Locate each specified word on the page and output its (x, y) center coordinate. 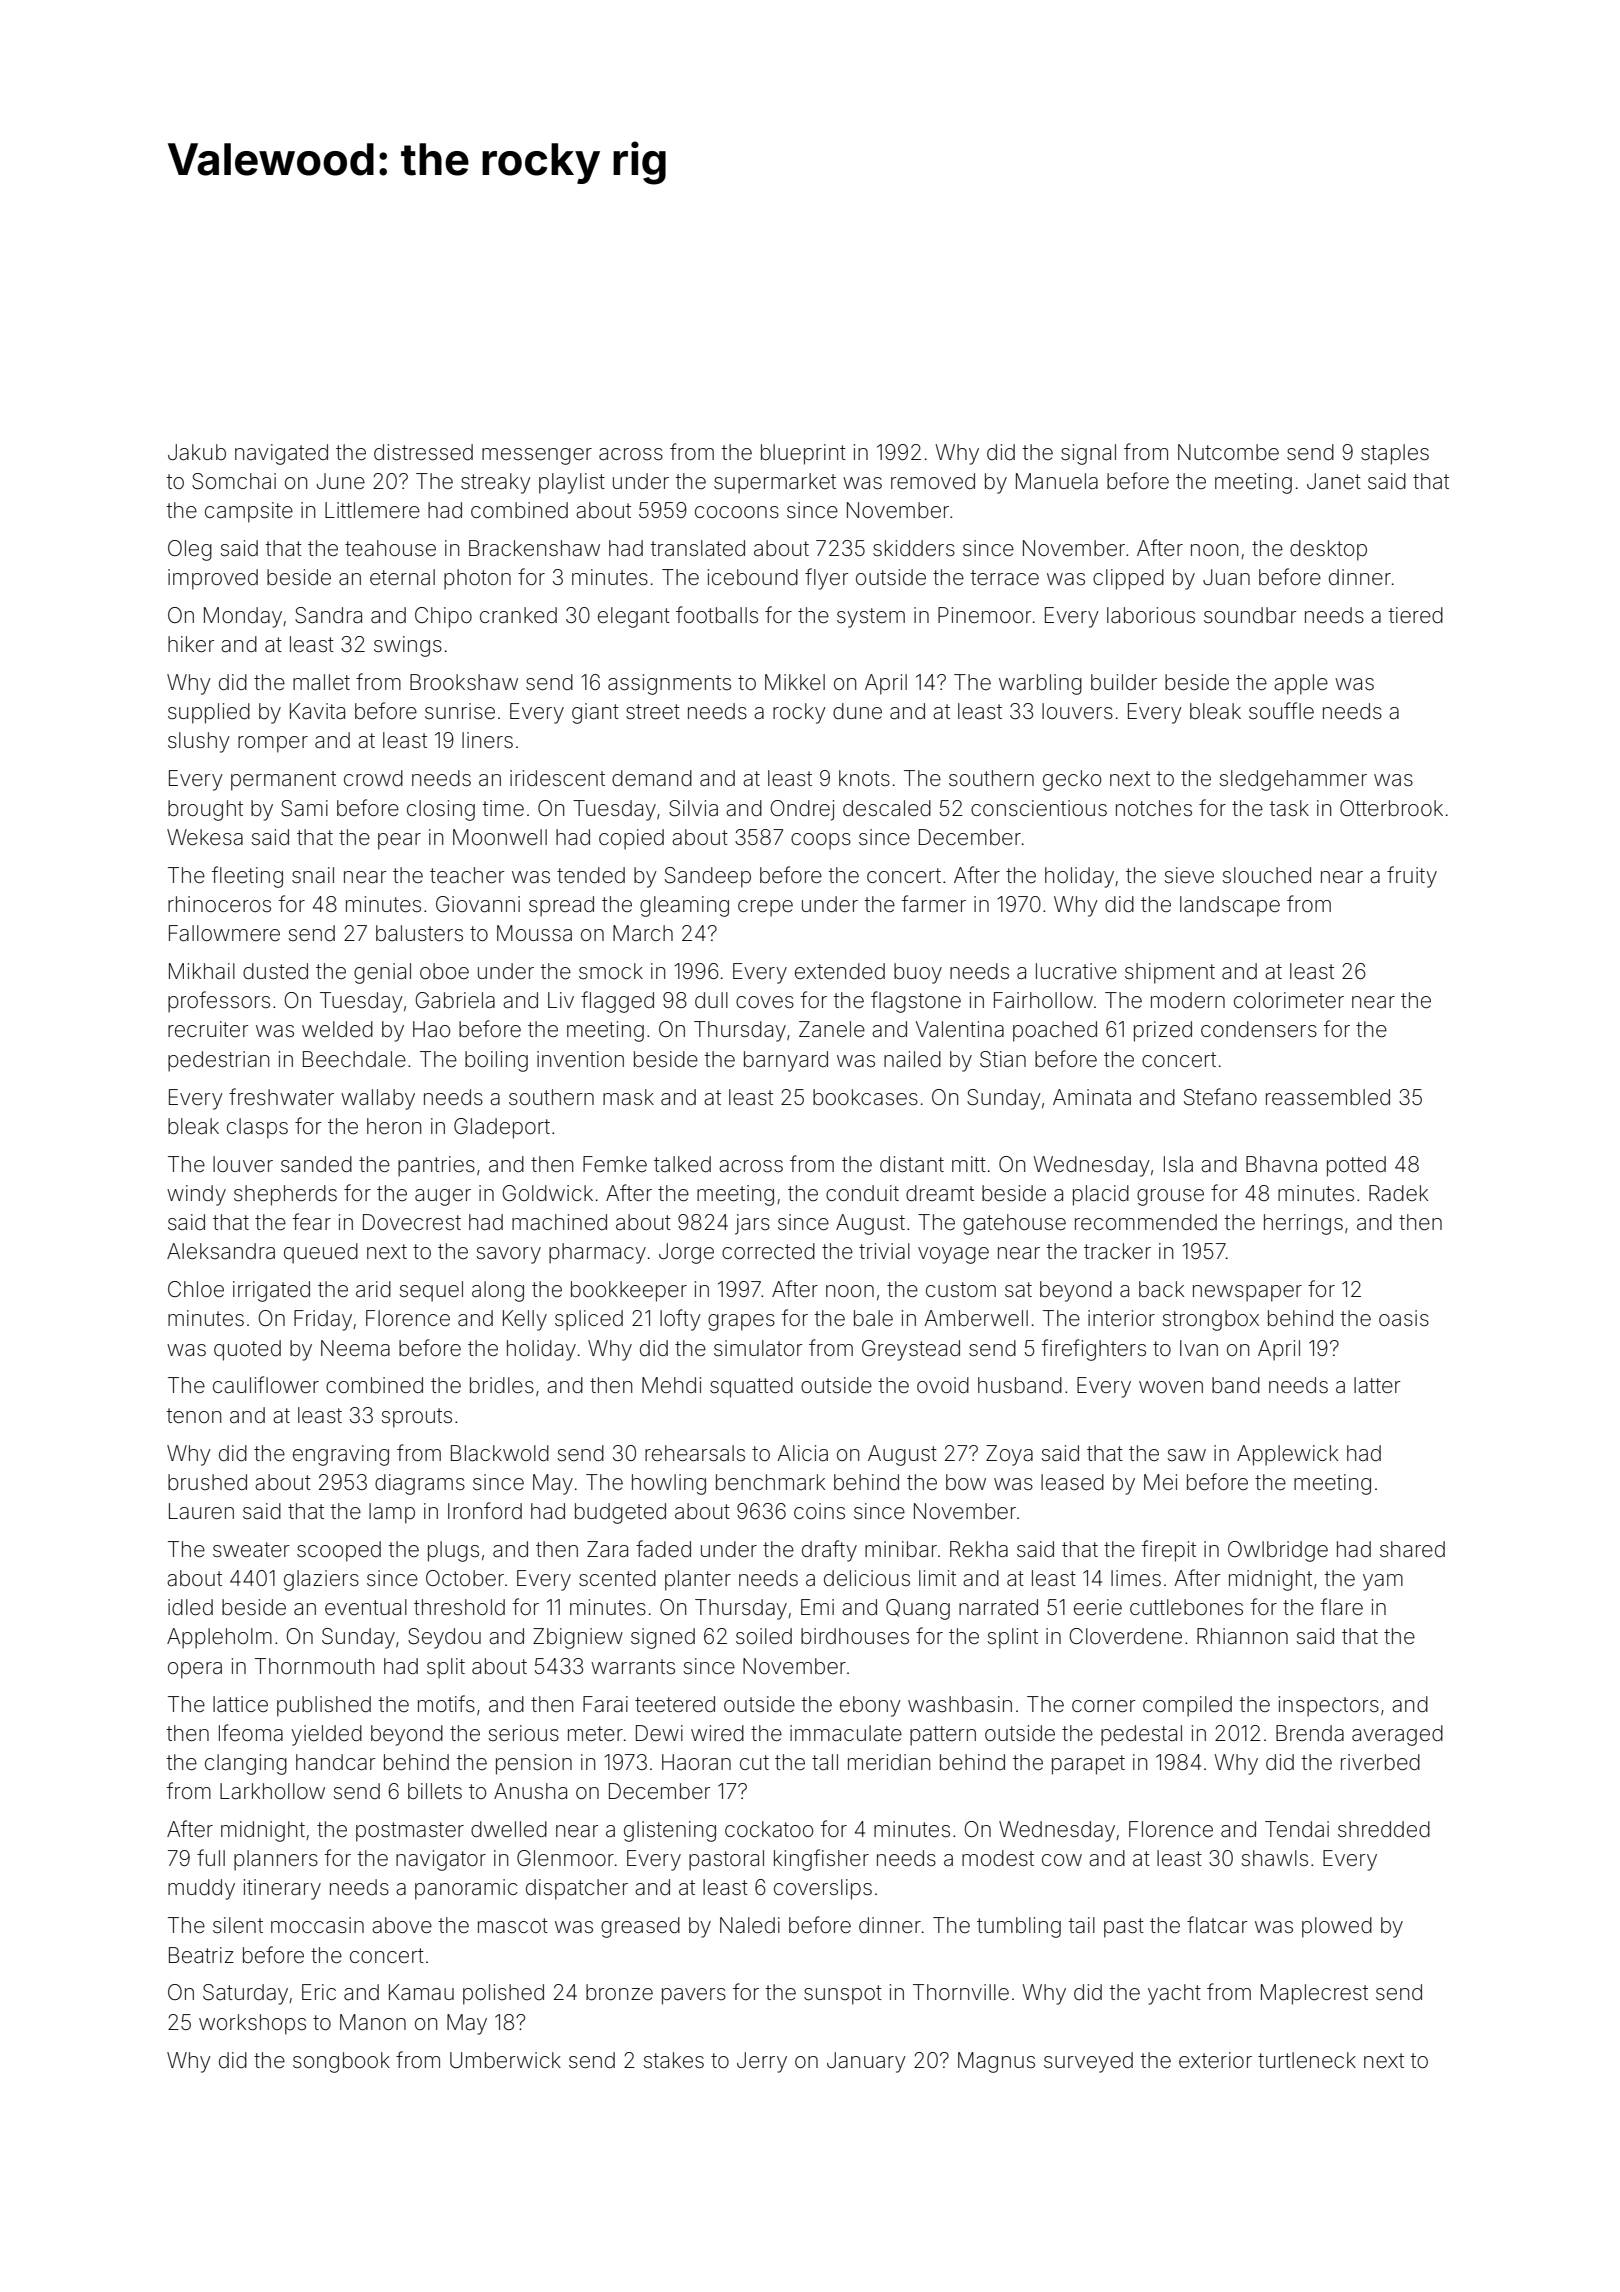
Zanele (832, 1029)
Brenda (1310, 1733)
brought (205, 810)
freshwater (281, 1097)
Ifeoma (251, 1733)
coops (821, 841)
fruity (1412, 877)
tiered (1416, 615)
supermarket (775, 483)
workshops (252, 2024)
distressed (423, 452)
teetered (675, 1704)
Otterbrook (1391, 808)
